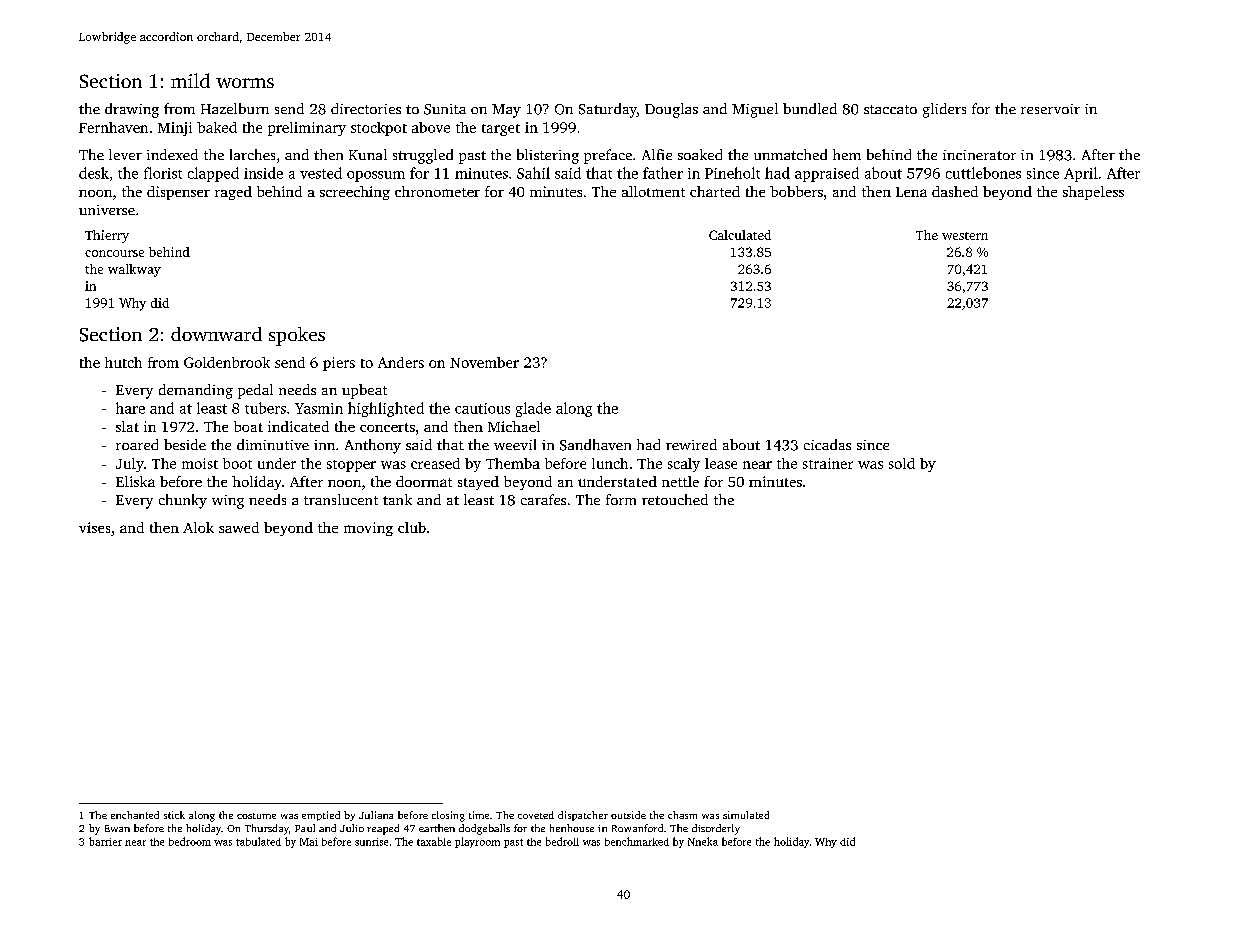 Image resolution: width=1233 pixels, height=952 pixels. Describe the element at coordinates (135, 815) in the document. I see `enchanted` at that location.
